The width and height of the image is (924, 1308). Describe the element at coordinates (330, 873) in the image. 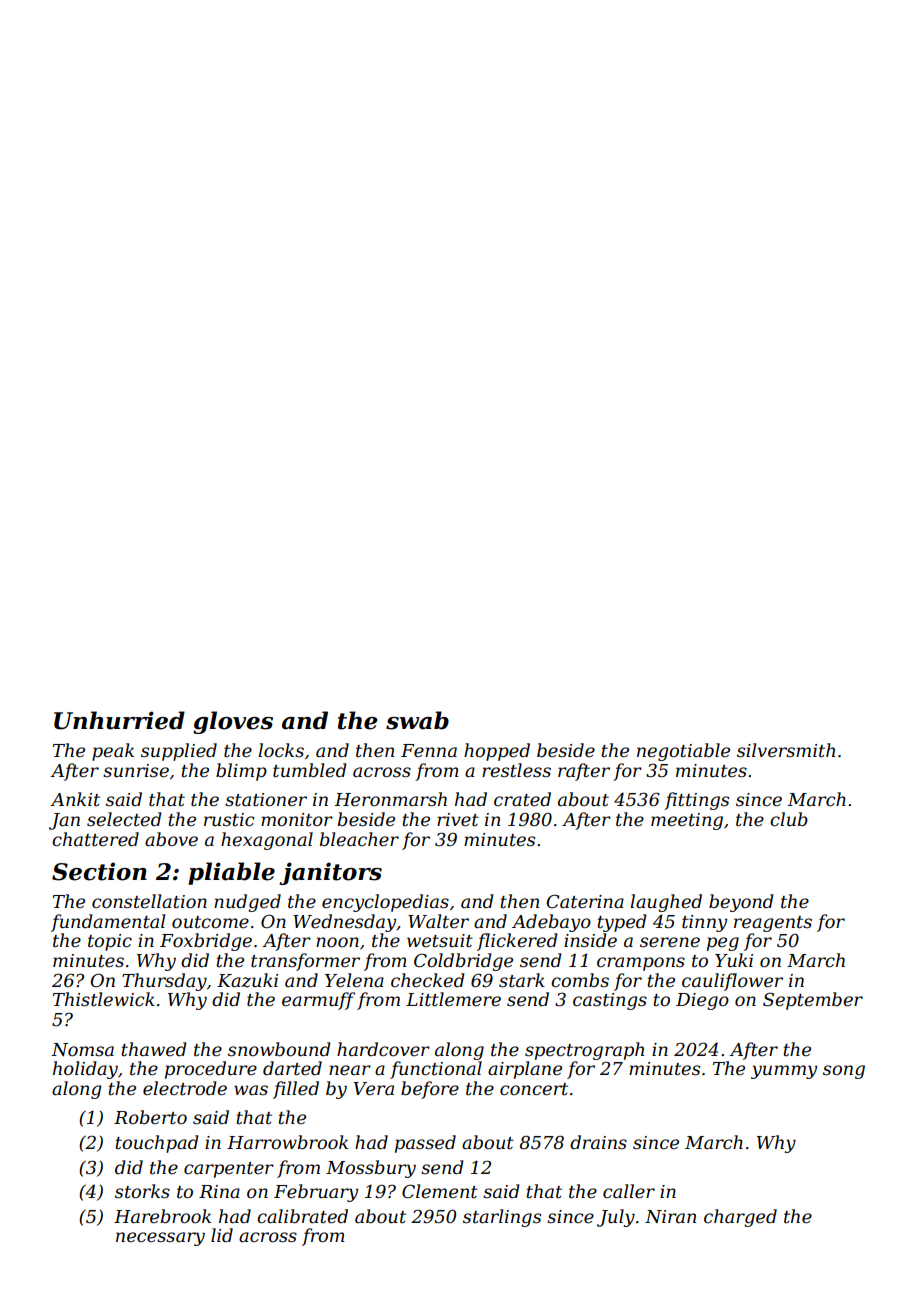

I see `janitors` at that location.
